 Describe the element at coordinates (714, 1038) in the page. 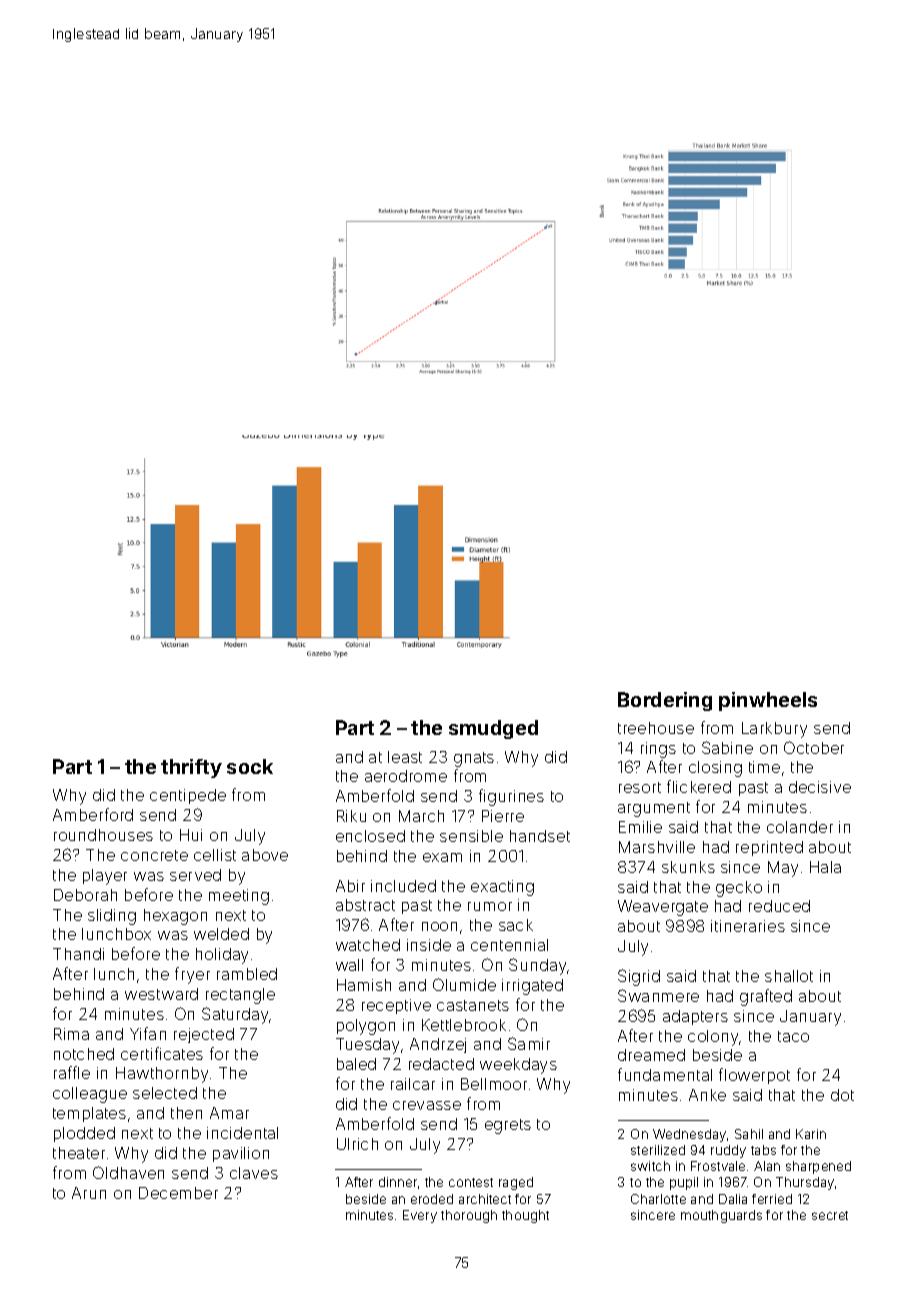

I see `colony` at that location.
